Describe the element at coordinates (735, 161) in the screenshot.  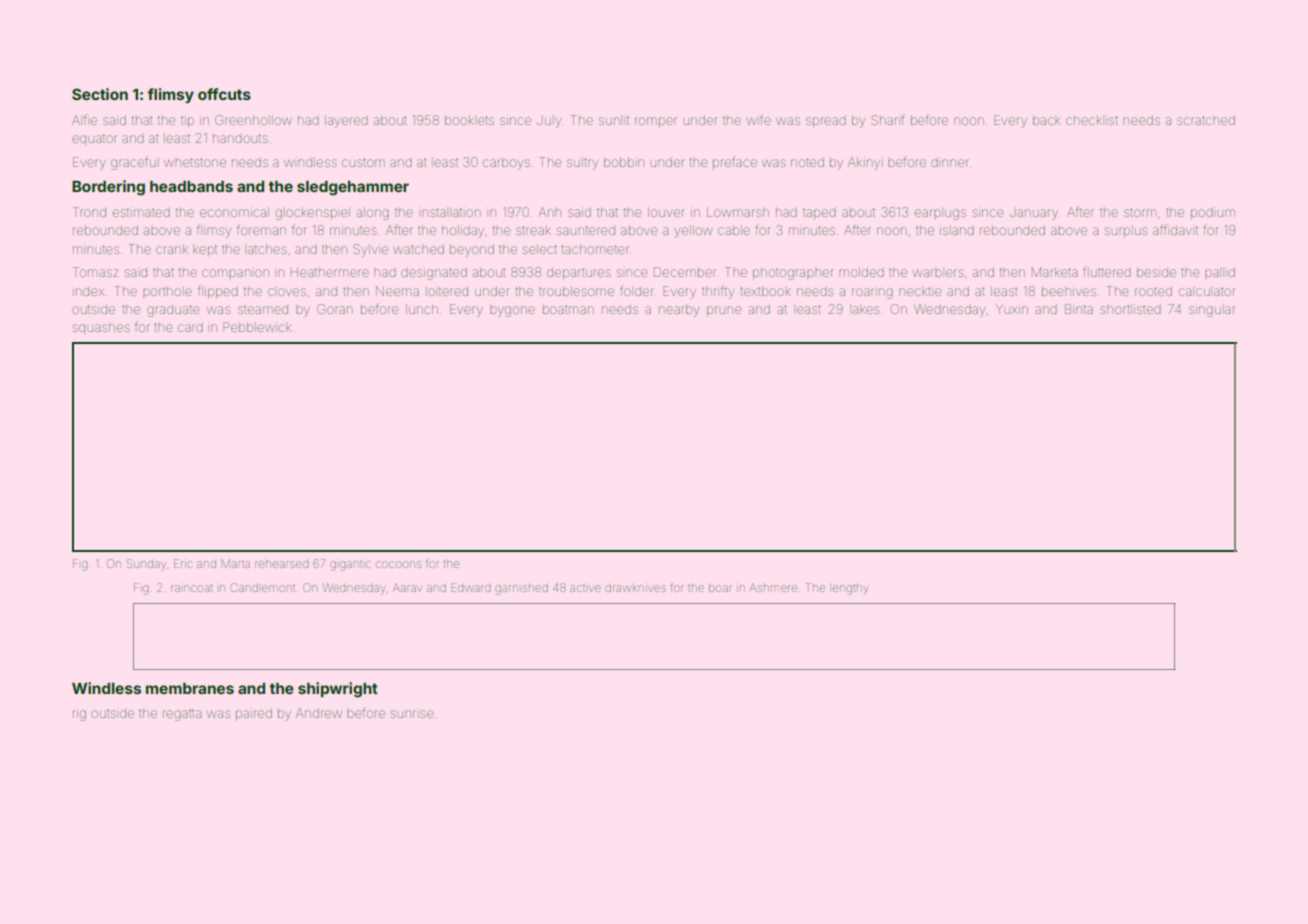
I see `preface` at that location.
